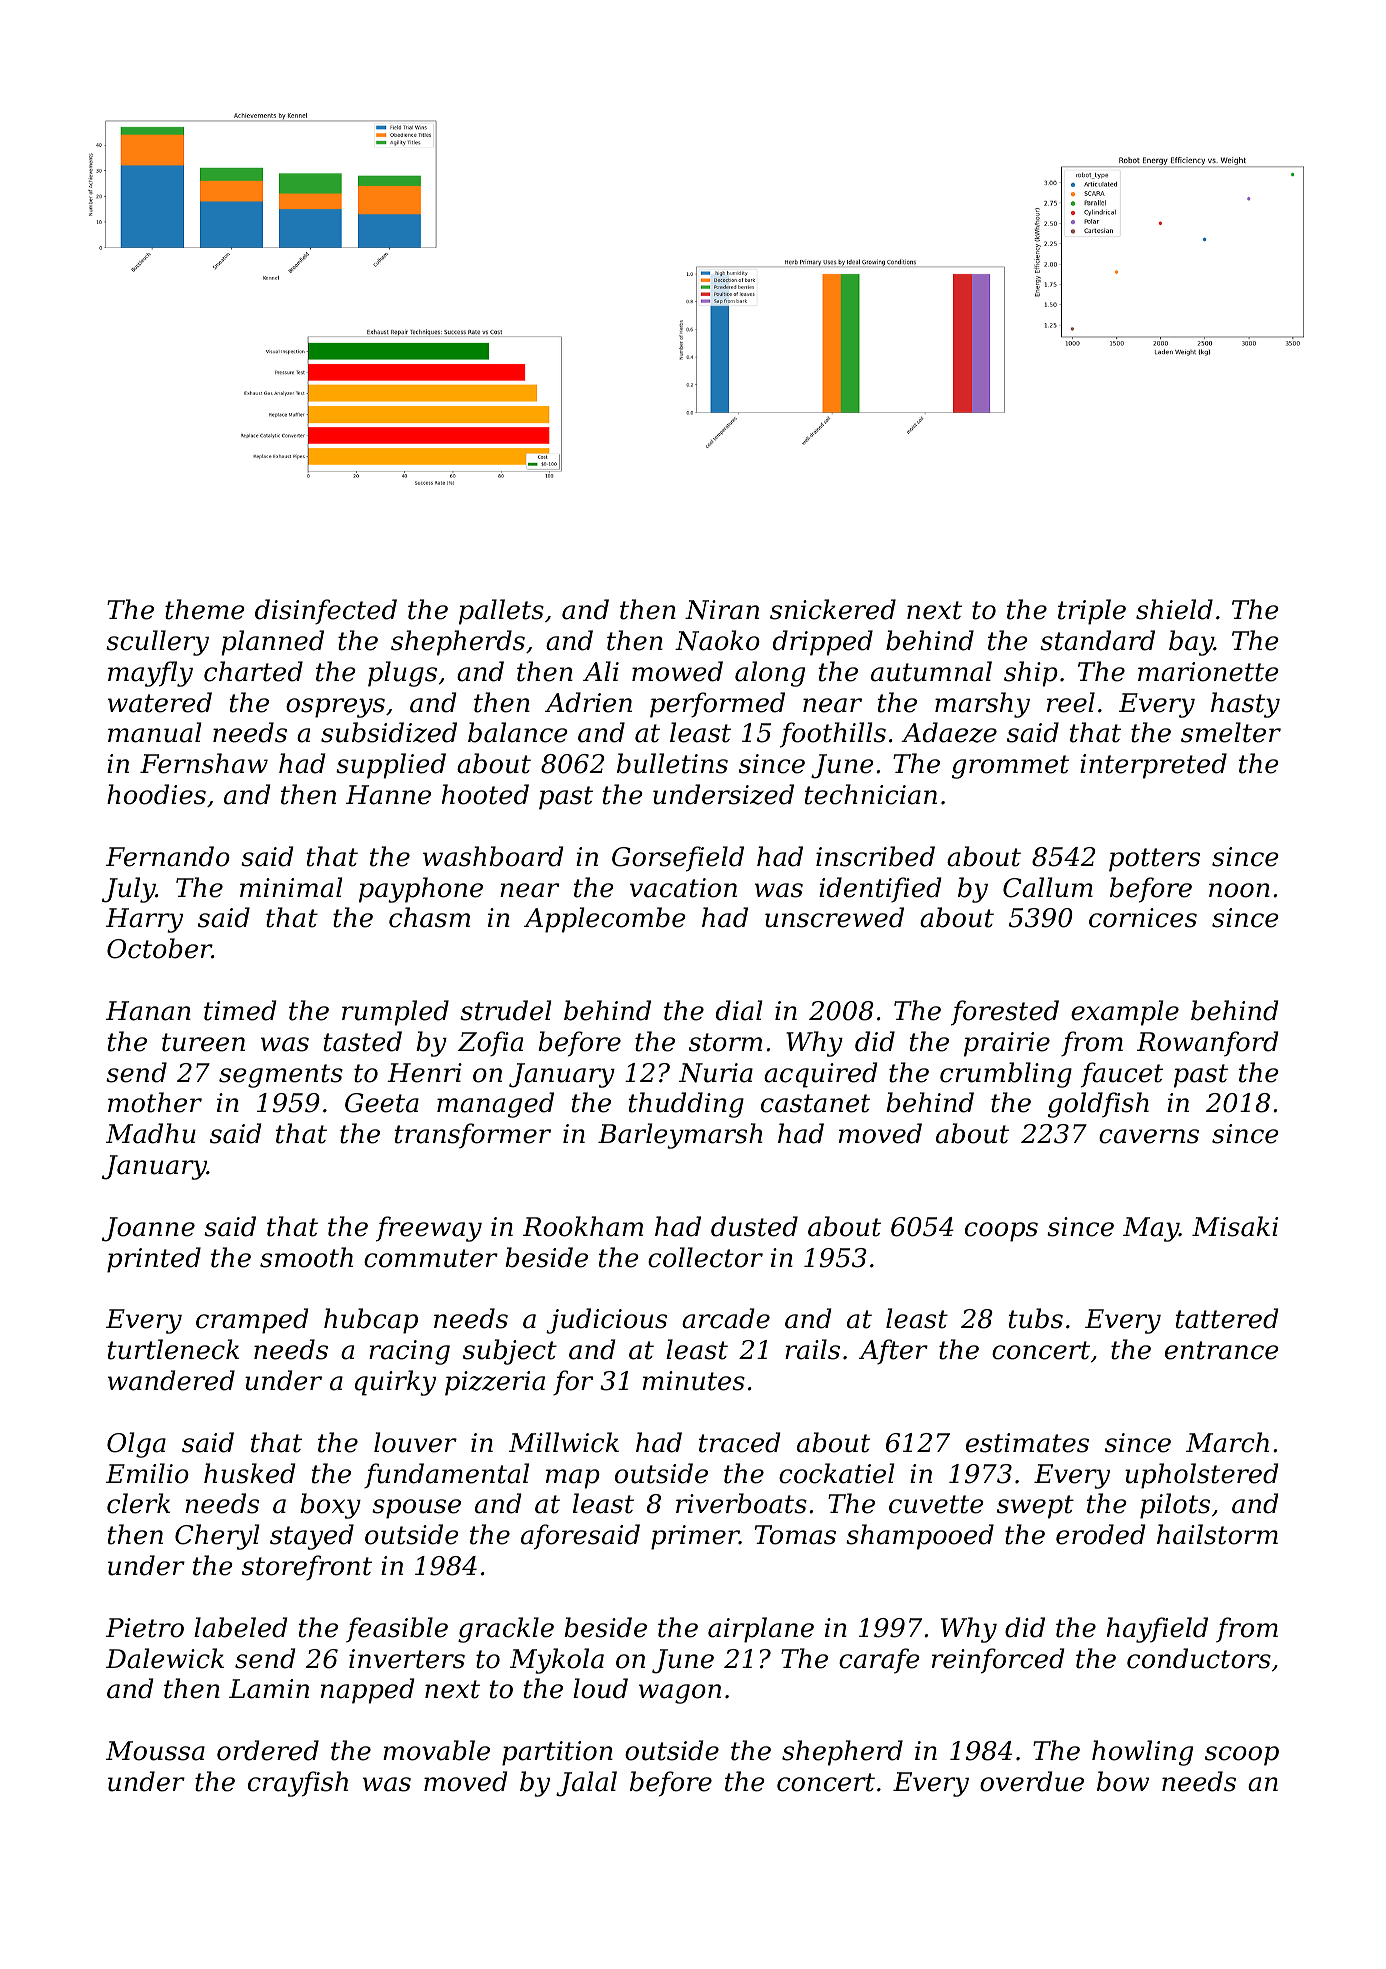 This screenshot has width=1386, height=1969. What do you see at coordinates (505, 1010) in the screenshot?
I see `strudel` at bounding box center [505, 1010].
